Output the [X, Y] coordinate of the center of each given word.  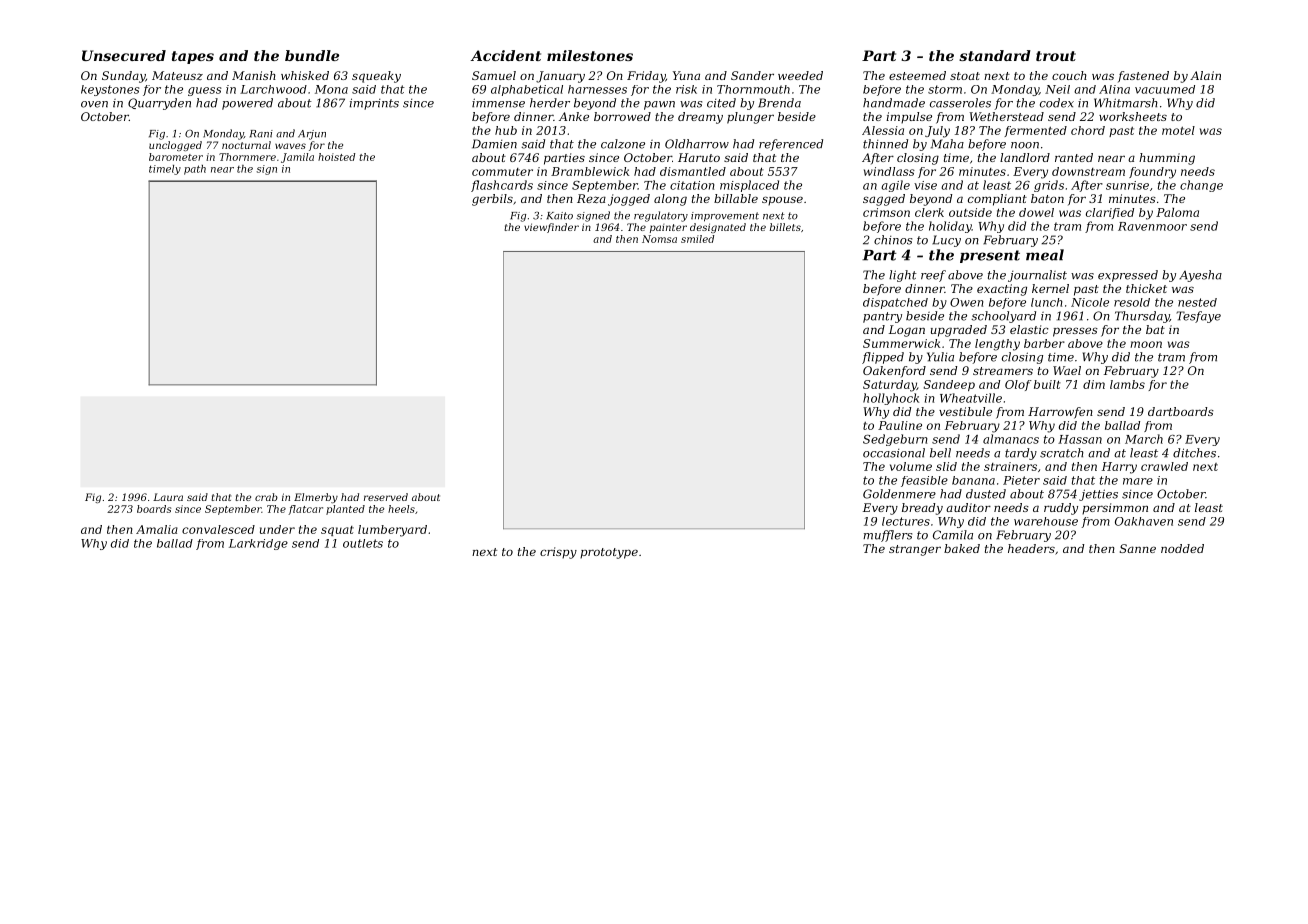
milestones [590, 55]
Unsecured [124, 55]
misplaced [749, 186]
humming [1167, 159]
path [195, 170]
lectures [906, 521]
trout [1056, 56]
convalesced [218, 529]
